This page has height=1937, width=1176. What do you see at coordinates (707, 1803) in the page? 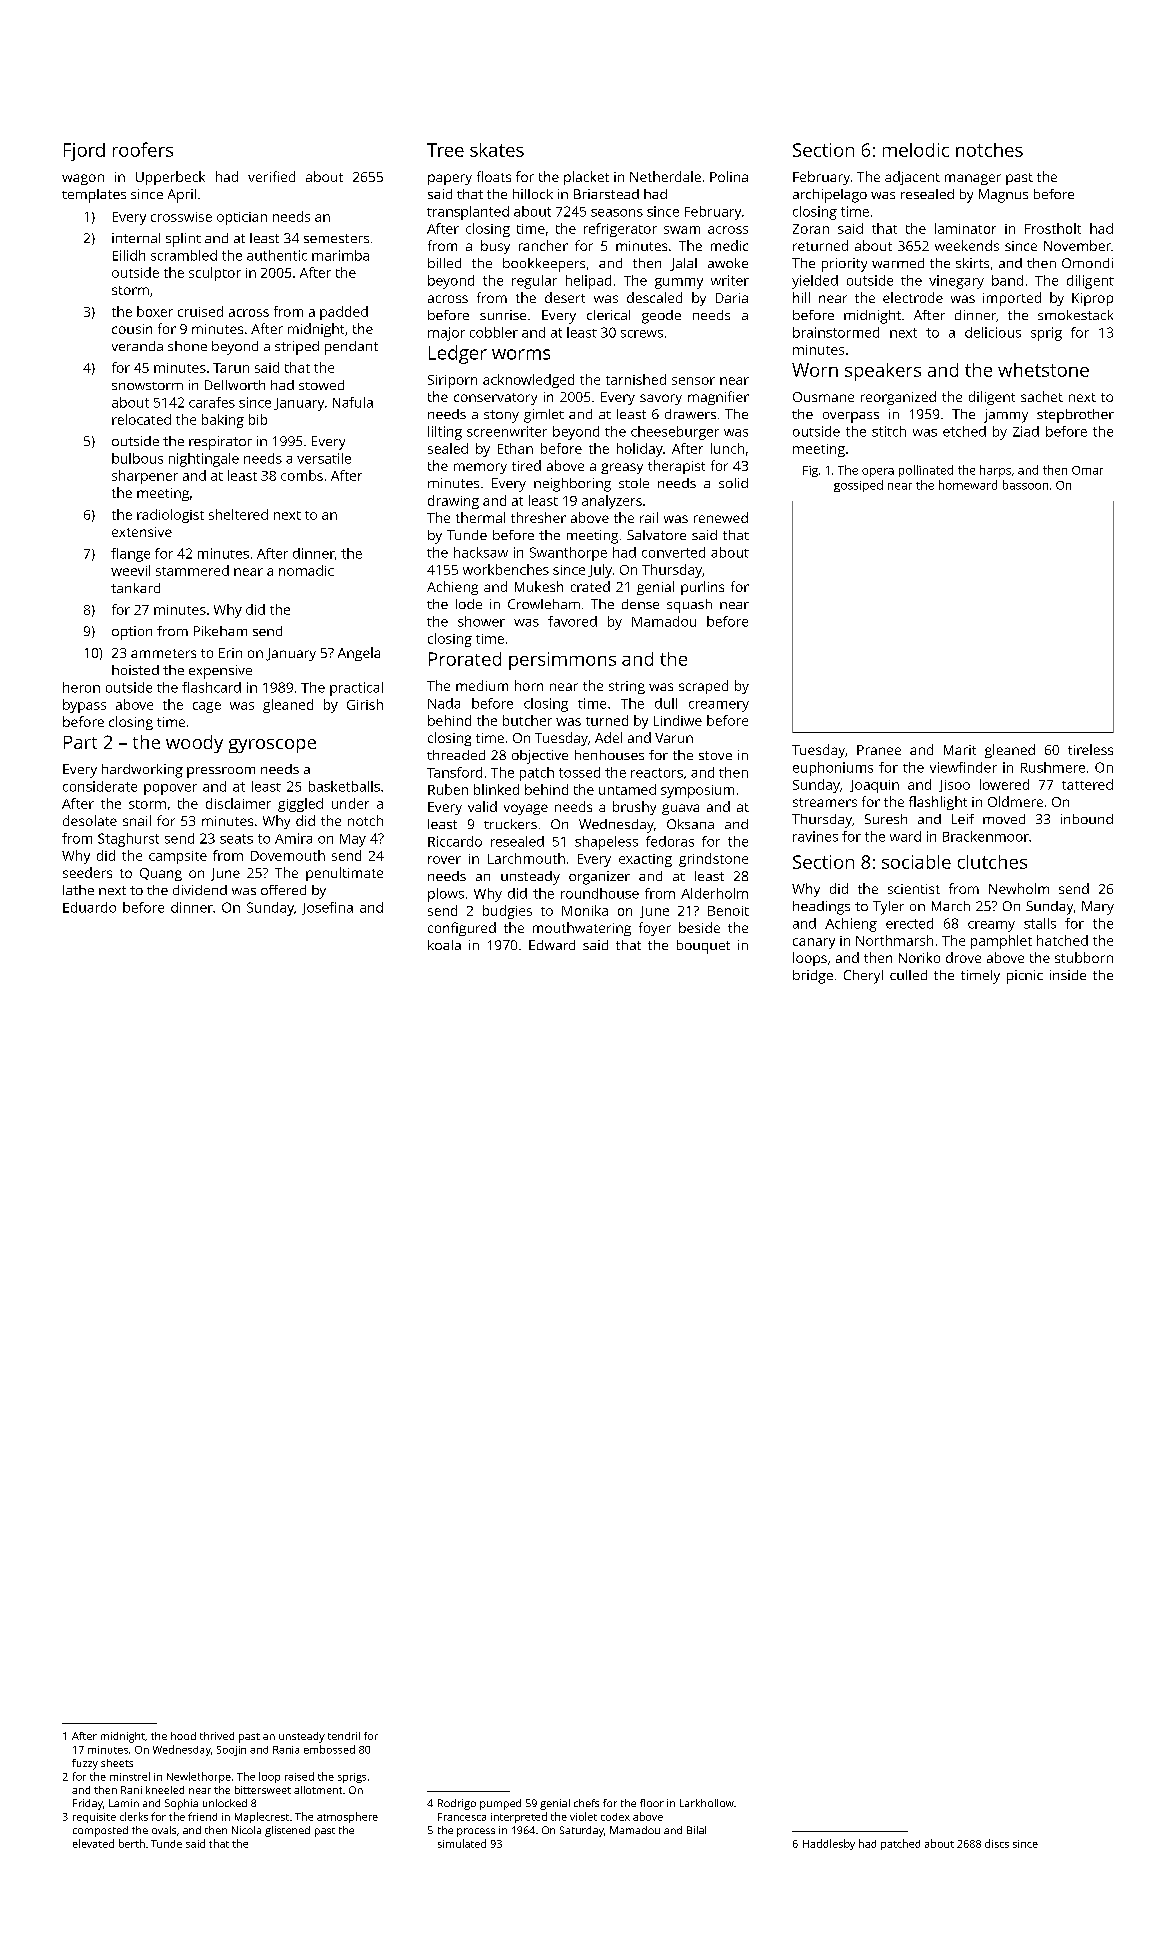
I see `Larkhollow` at bounding box center [707, 1803].
